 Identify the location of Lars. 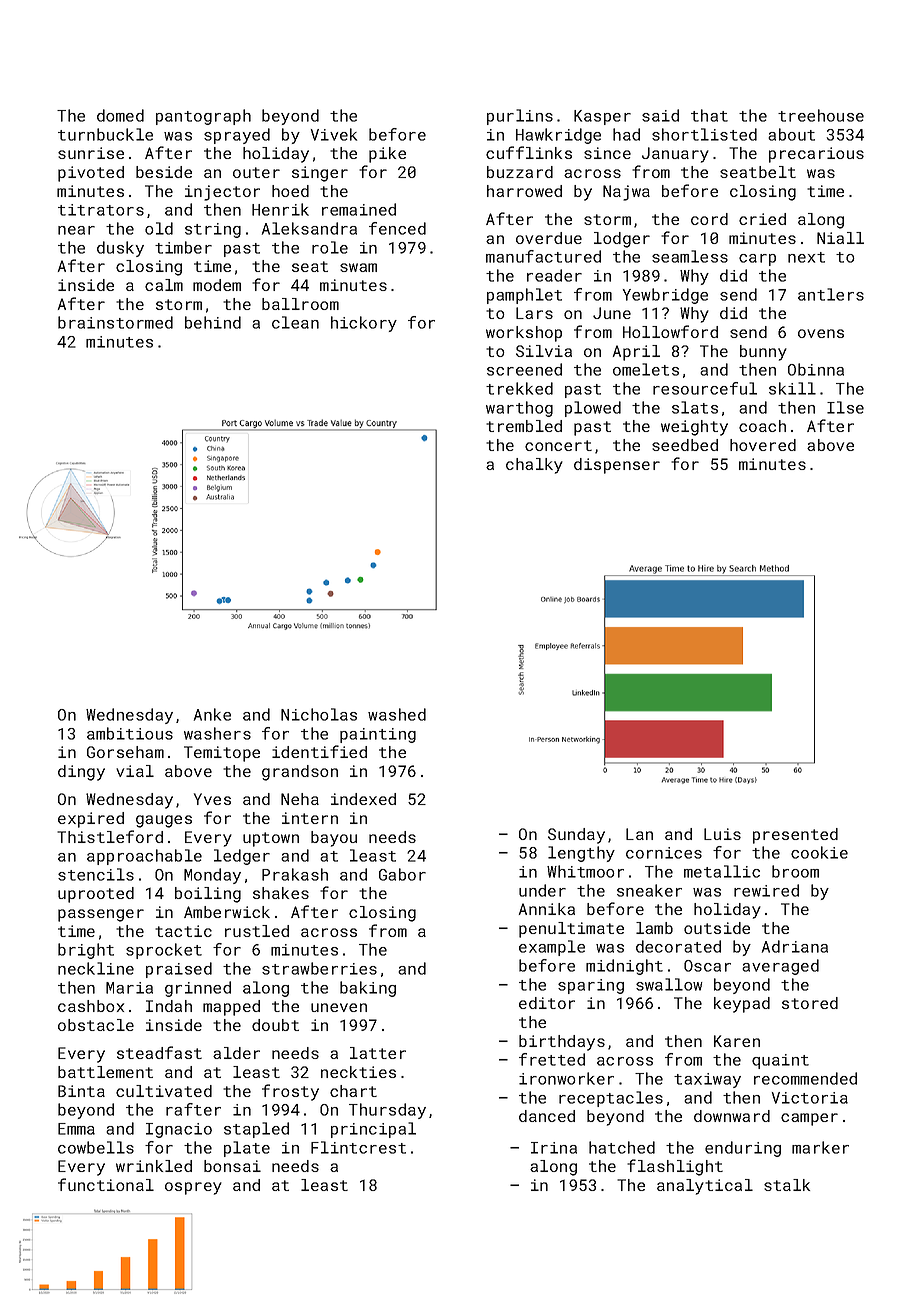
(534, 313).
